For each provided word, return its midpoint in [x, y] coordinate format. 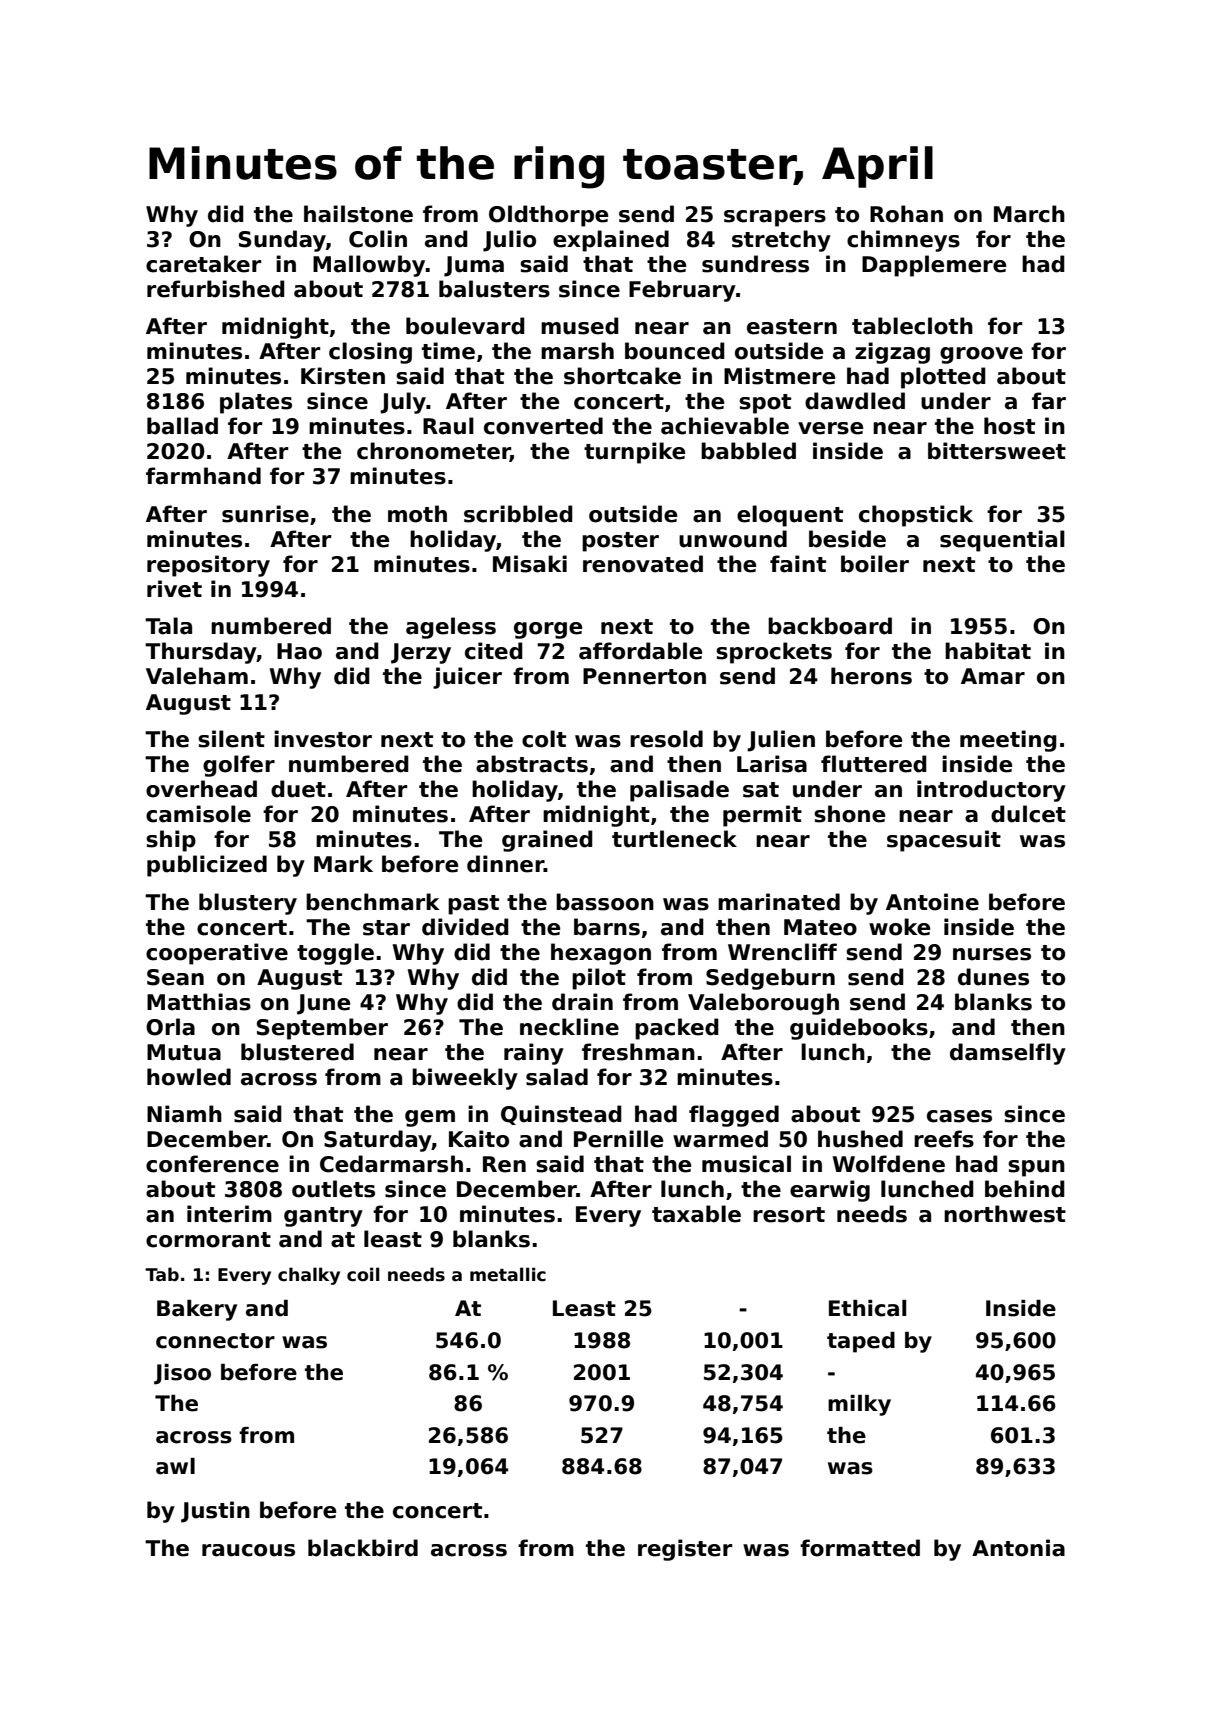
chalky [309, 1276]
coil [363, 1274]
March [1029, 214]
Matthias [199, 1002]
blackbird [363, 1548]
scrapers [775, 218]
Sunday [282, 241]
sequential [1002, 541]
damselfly [1008, 1054]
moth [417, 514]
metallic [508, 1274]
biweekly [465, 1079]
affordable [640, 651]
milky [859, 1405]
